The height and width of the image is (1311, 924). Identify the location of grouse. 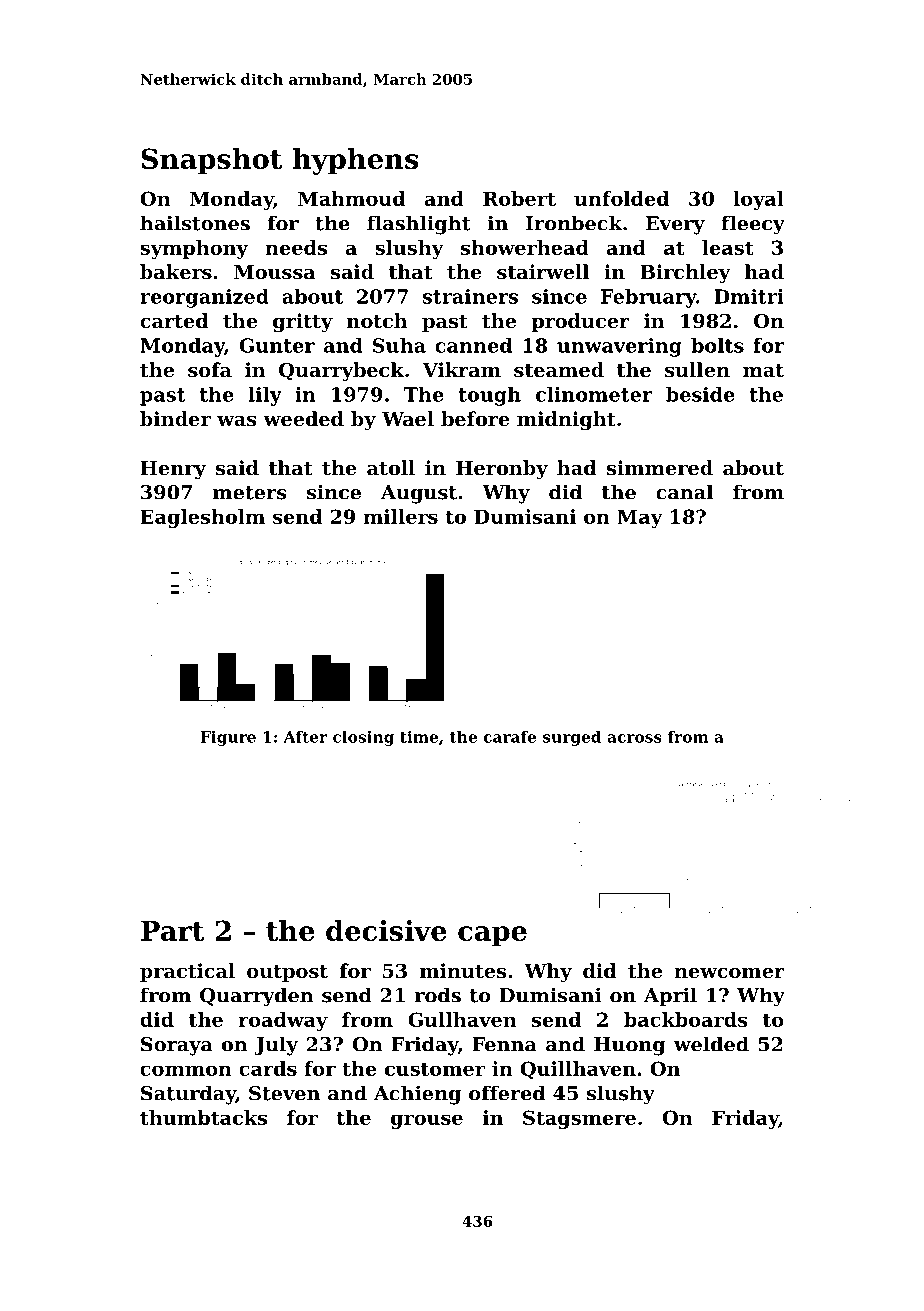
(427, 1121).
